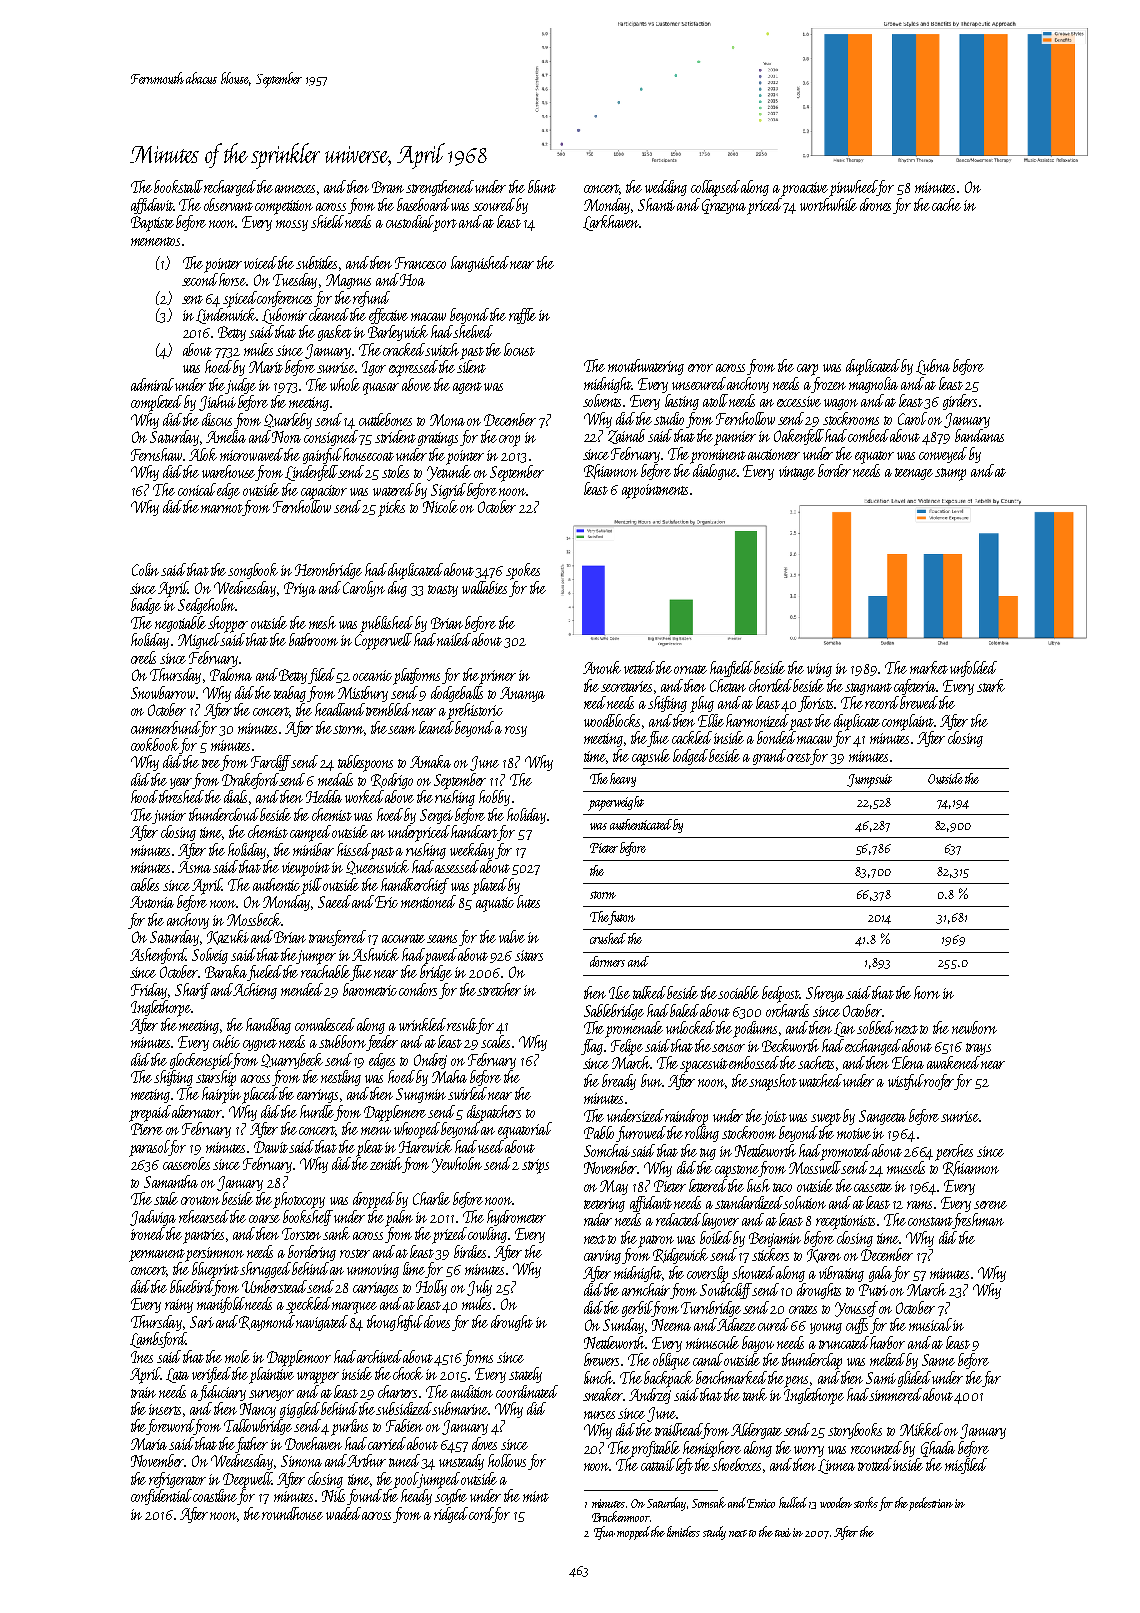  Describe the element at coordinates (797, 473) in the image. I see `vintage` at that location.
